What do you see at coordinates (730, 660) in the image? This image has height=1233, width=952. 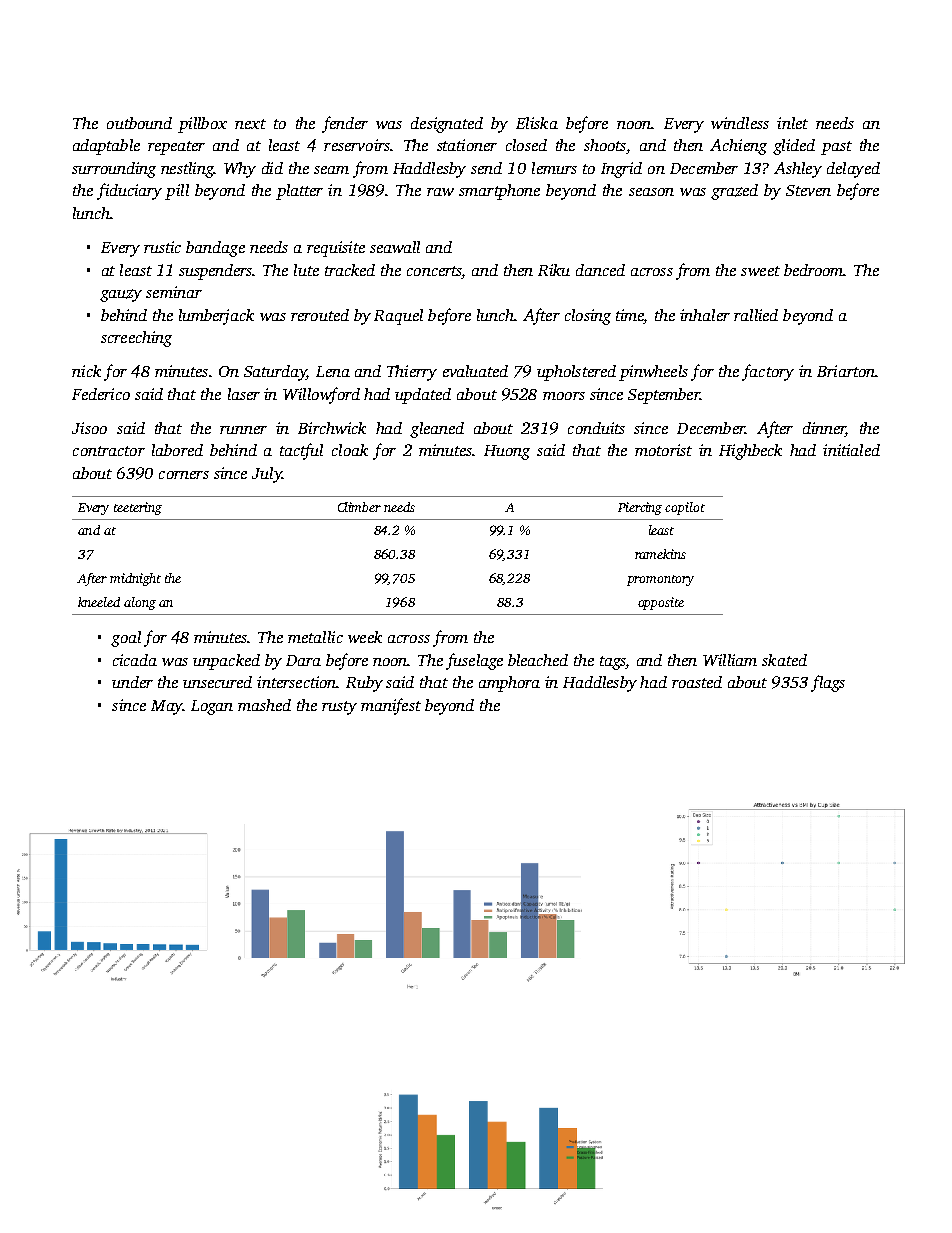 I see `William` at bounding box center [730, 660].
